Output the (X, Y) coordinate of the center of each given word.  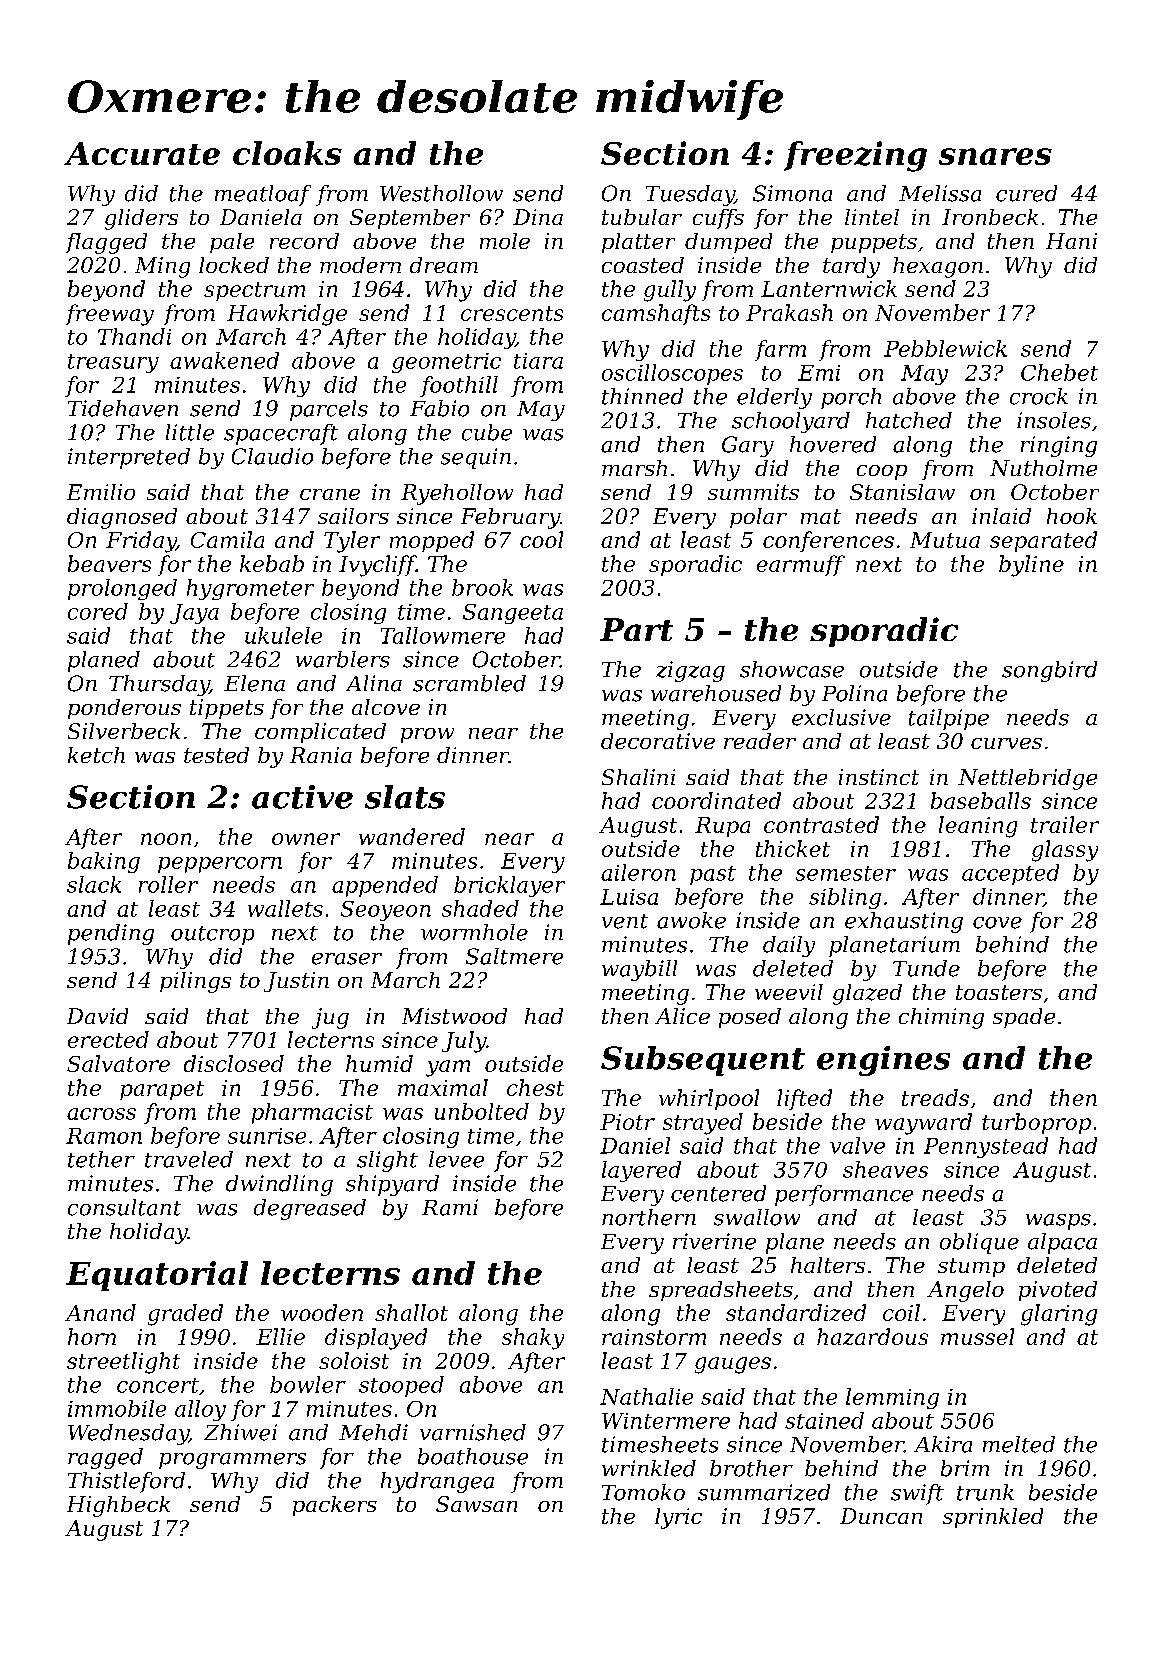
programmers (232, 1461)
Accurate (142, 153)
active (302, 797)
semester (846, 873)
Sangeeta (513, 614)
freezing (855, 156)
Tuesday (690, 195)
